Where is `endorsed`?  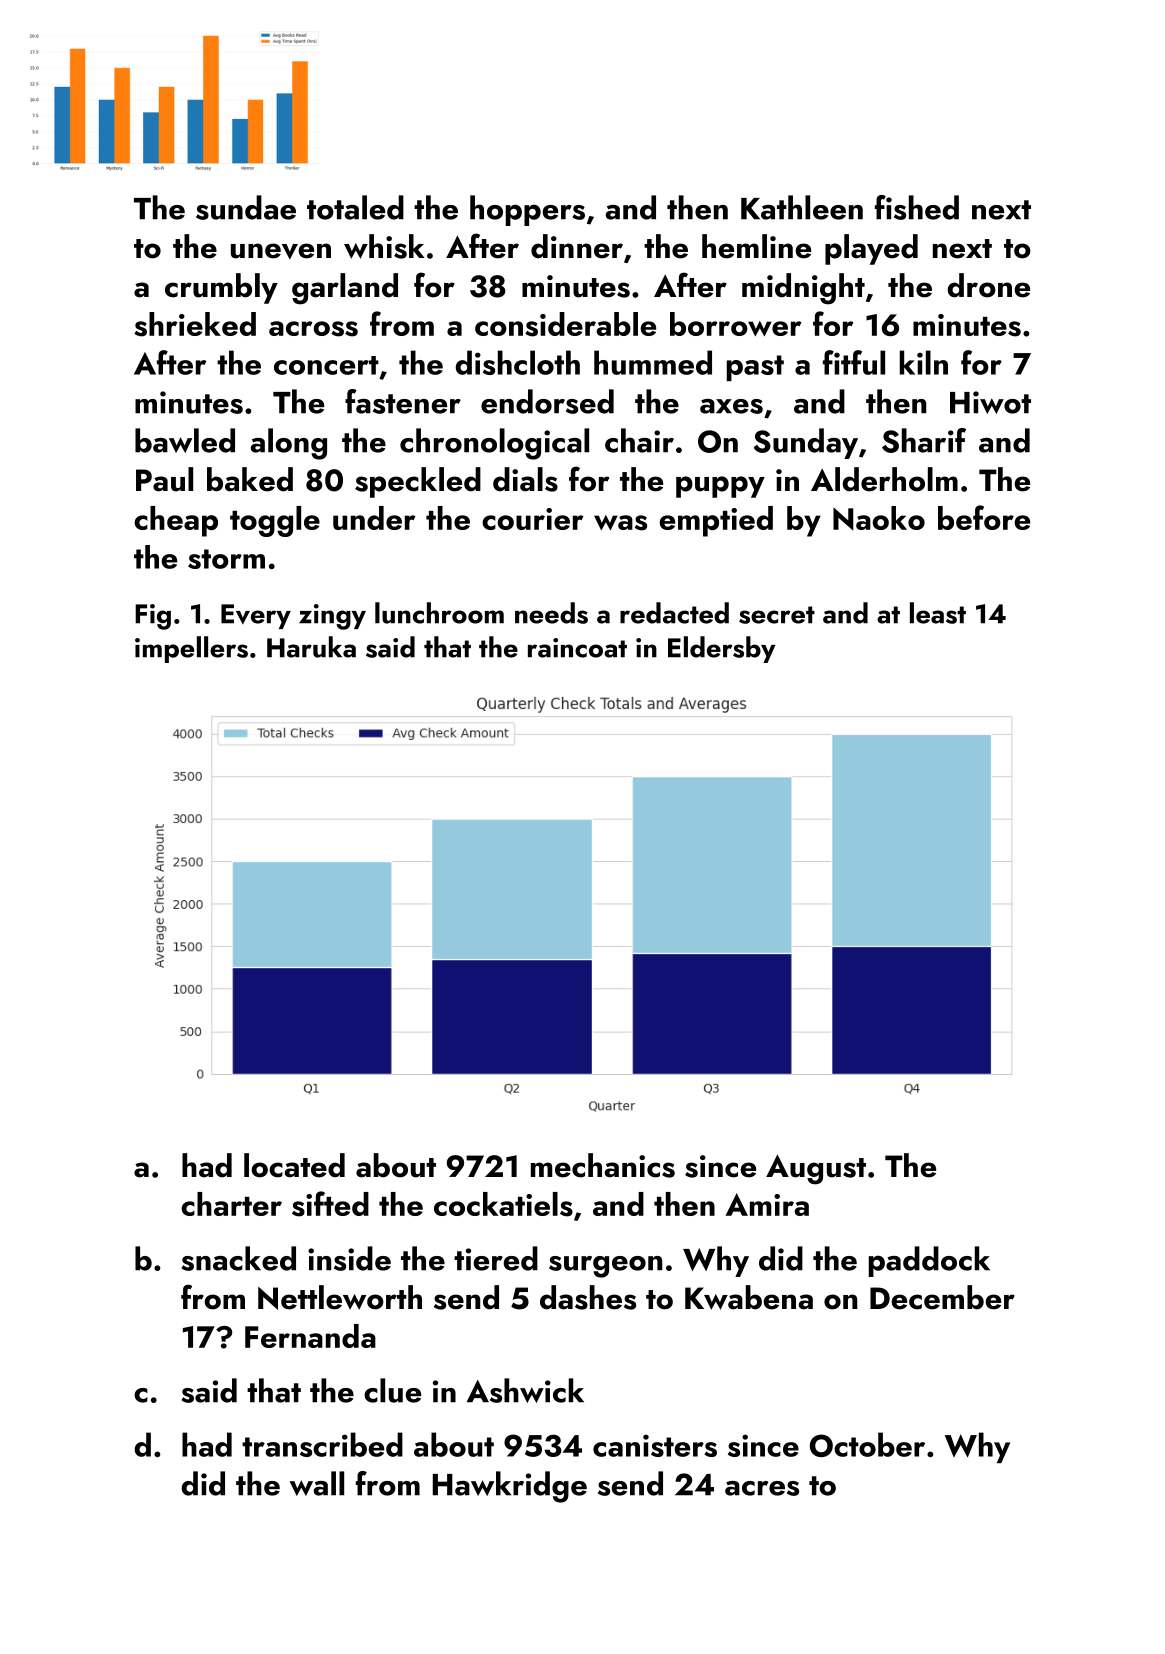
endorsed is located at coordinates (547, 401).
